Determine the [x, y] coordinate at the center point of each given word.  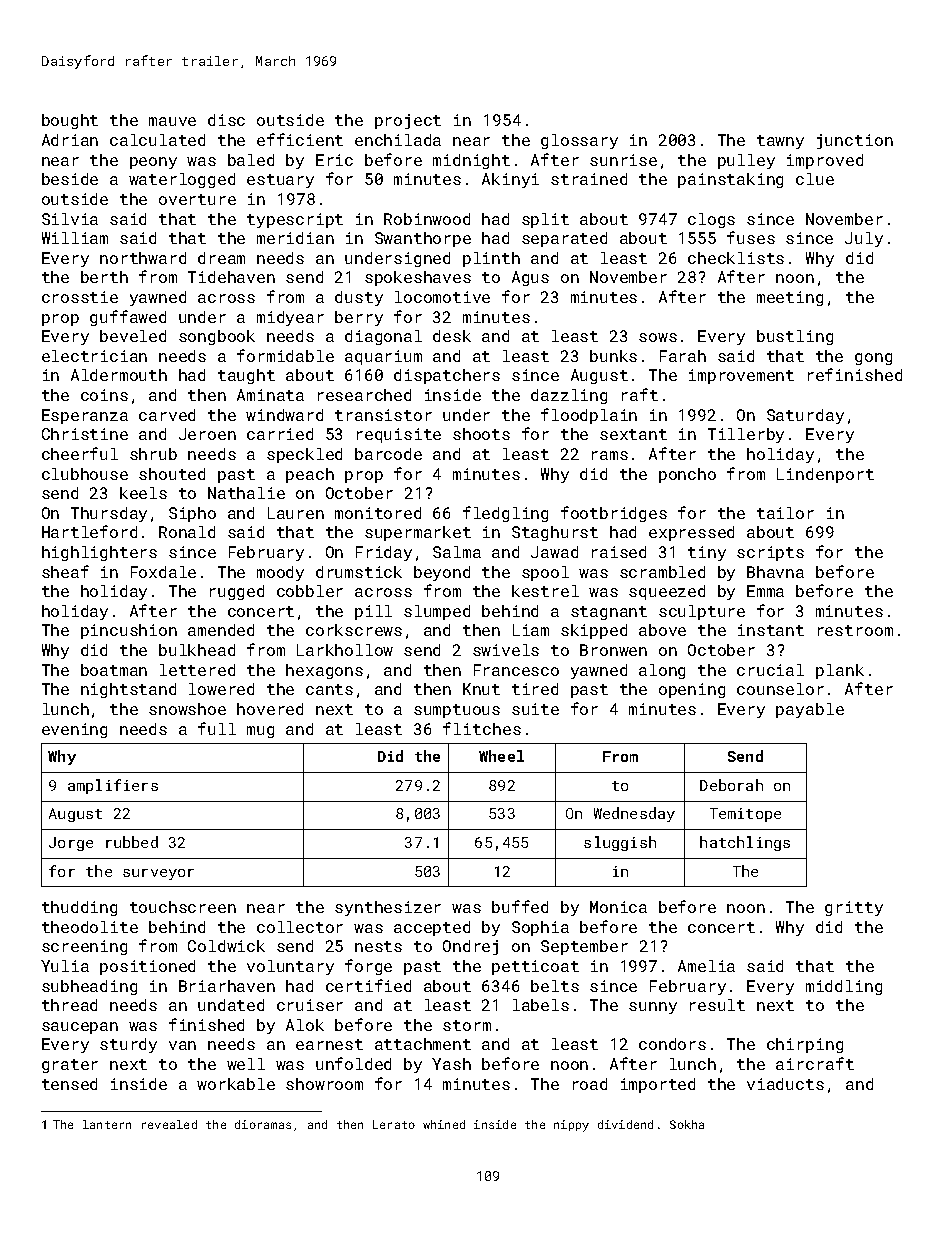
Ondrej [470, 947]
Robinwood [427, 219]
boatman [114, 670]
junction [855, 141]
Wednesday [634, 814]
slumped [437, 612]
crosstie [80, 297]
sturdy [128, 1045]
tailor [785, 513]
